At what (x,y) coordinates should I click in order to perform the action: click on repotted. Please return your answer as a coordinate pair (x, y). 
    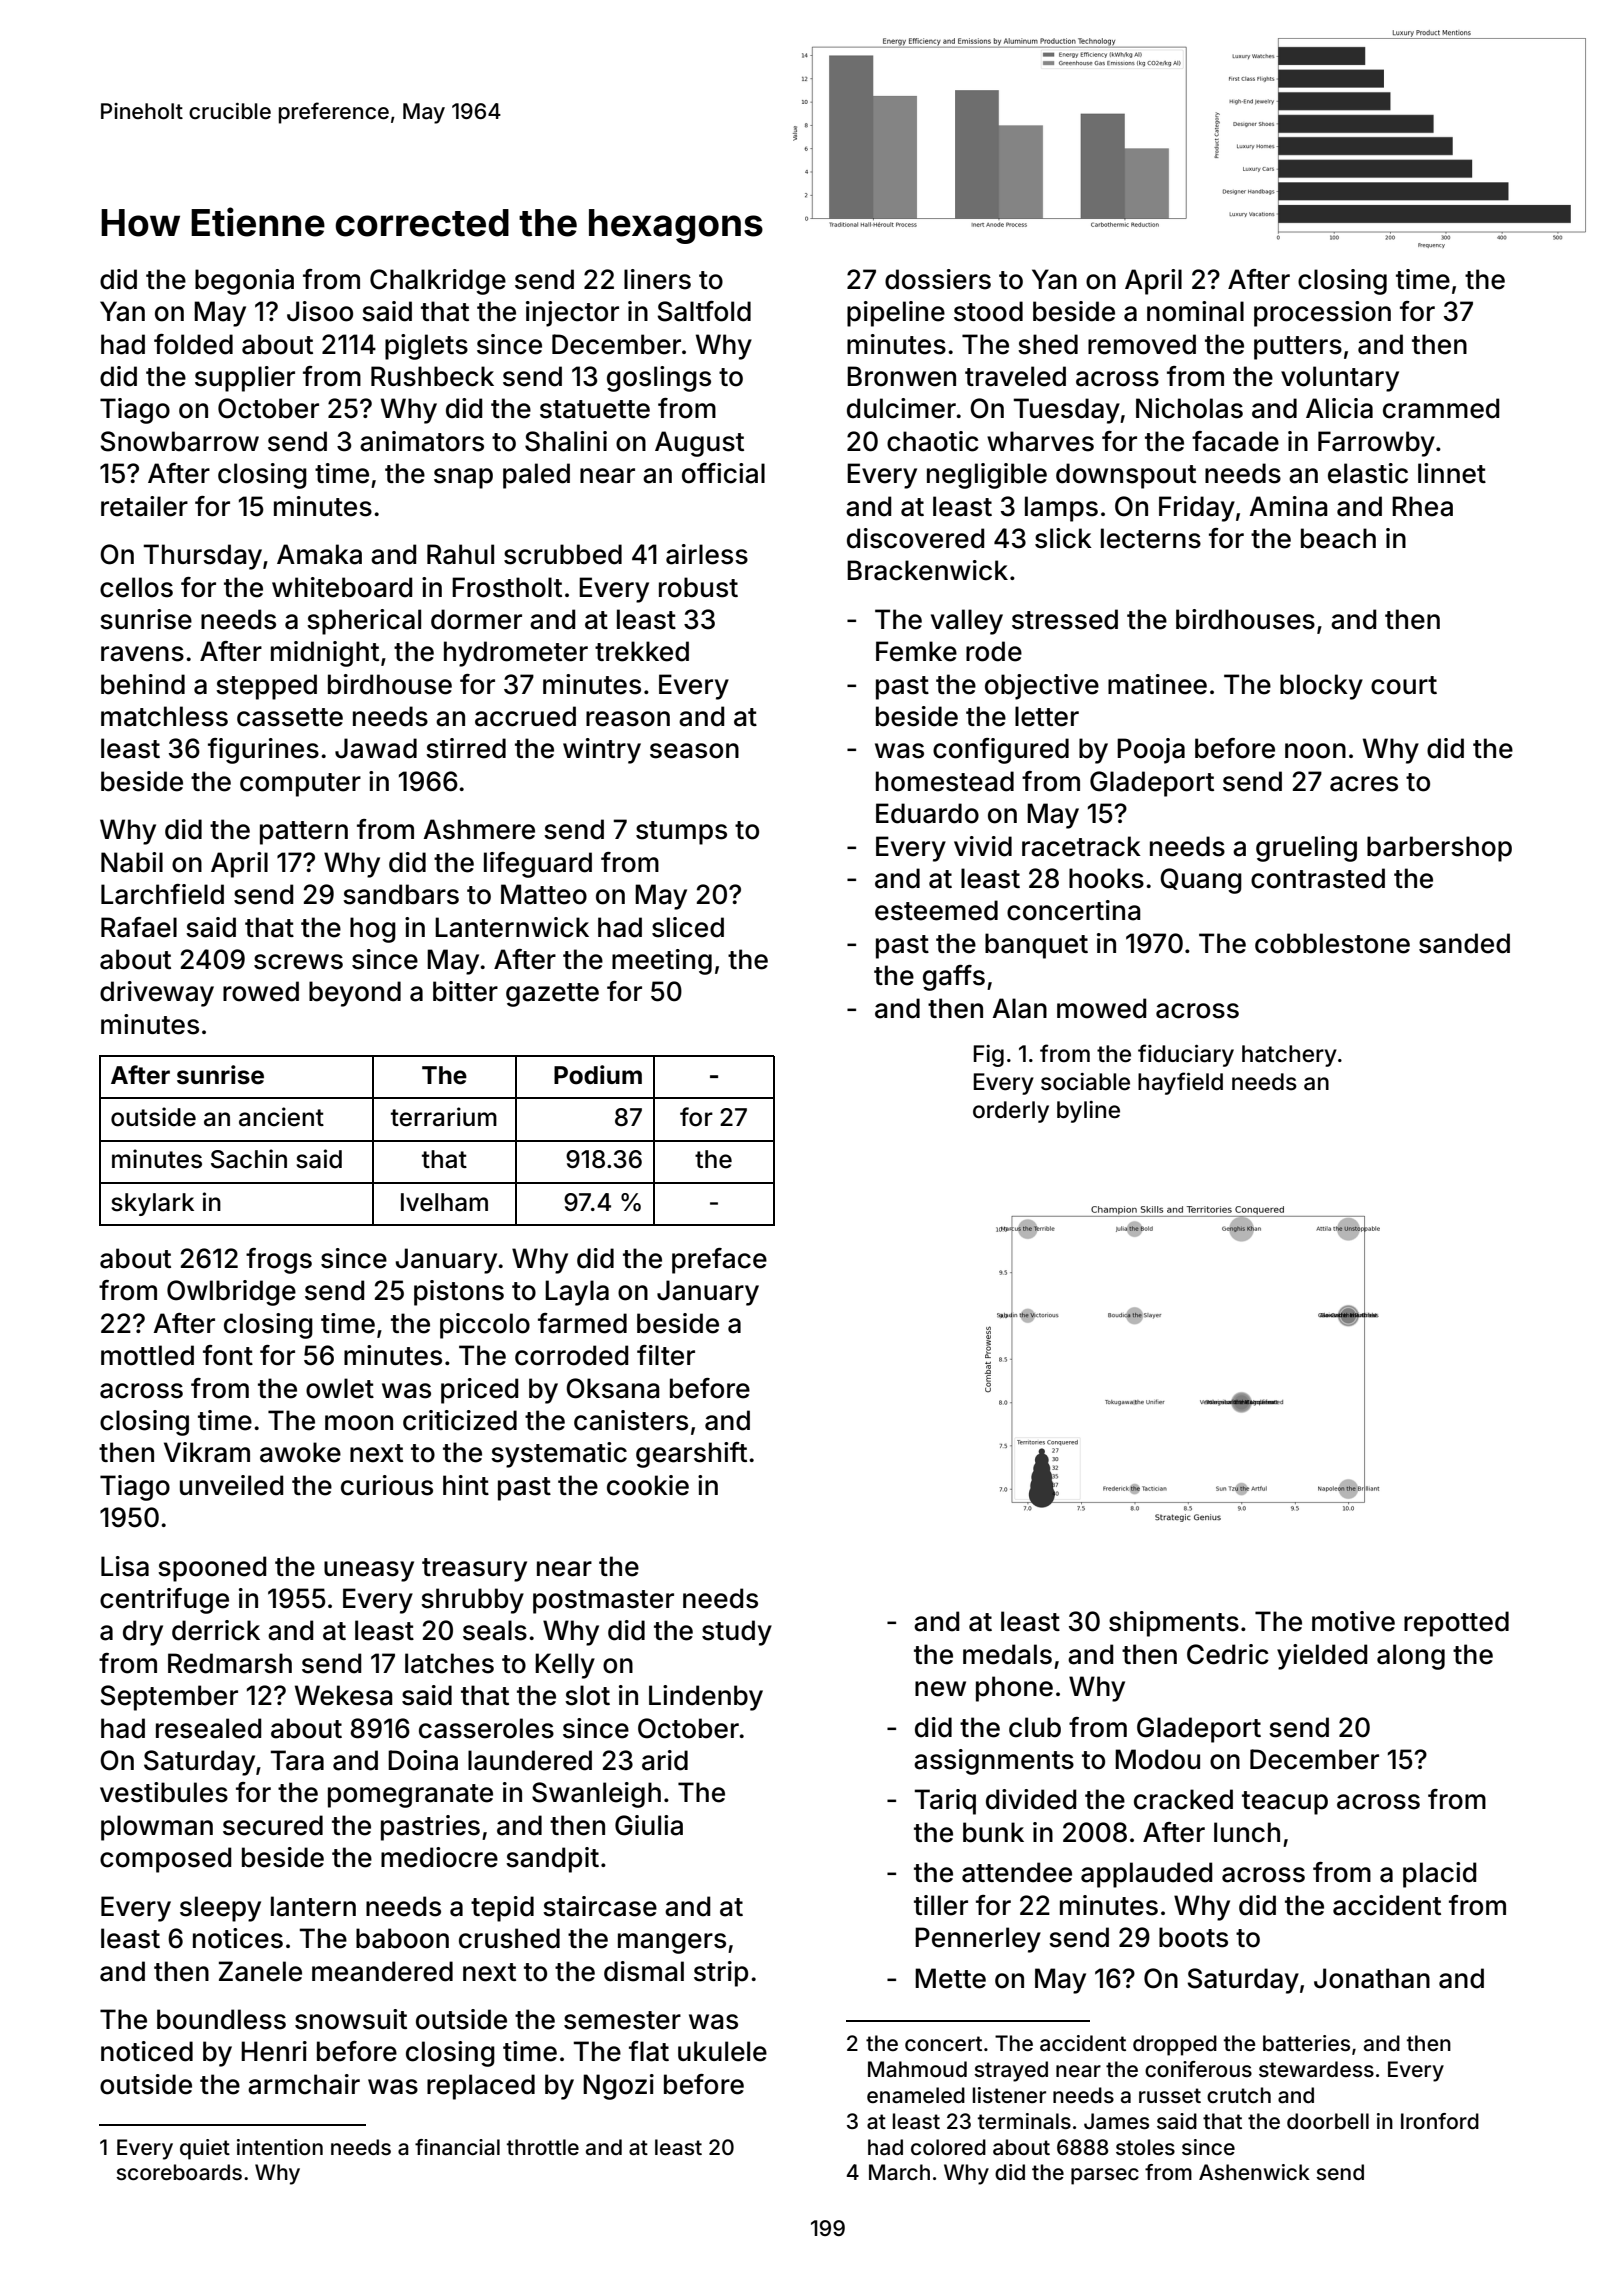
    Looking at the image, I should click on (1456, 1624).
